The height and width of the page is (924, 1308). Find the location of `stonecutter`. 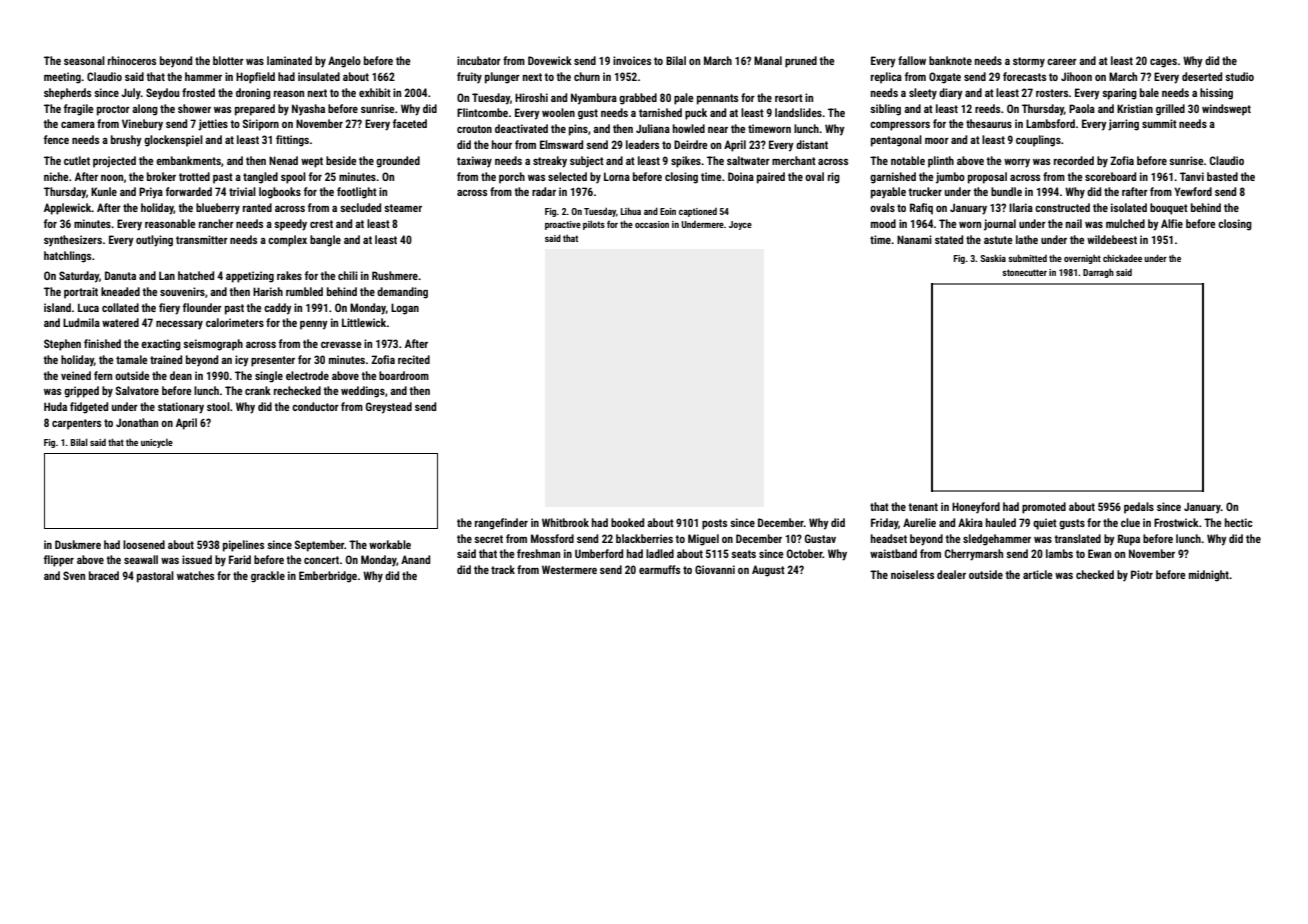

stonecutter is located at coordinates (1024, 272).
